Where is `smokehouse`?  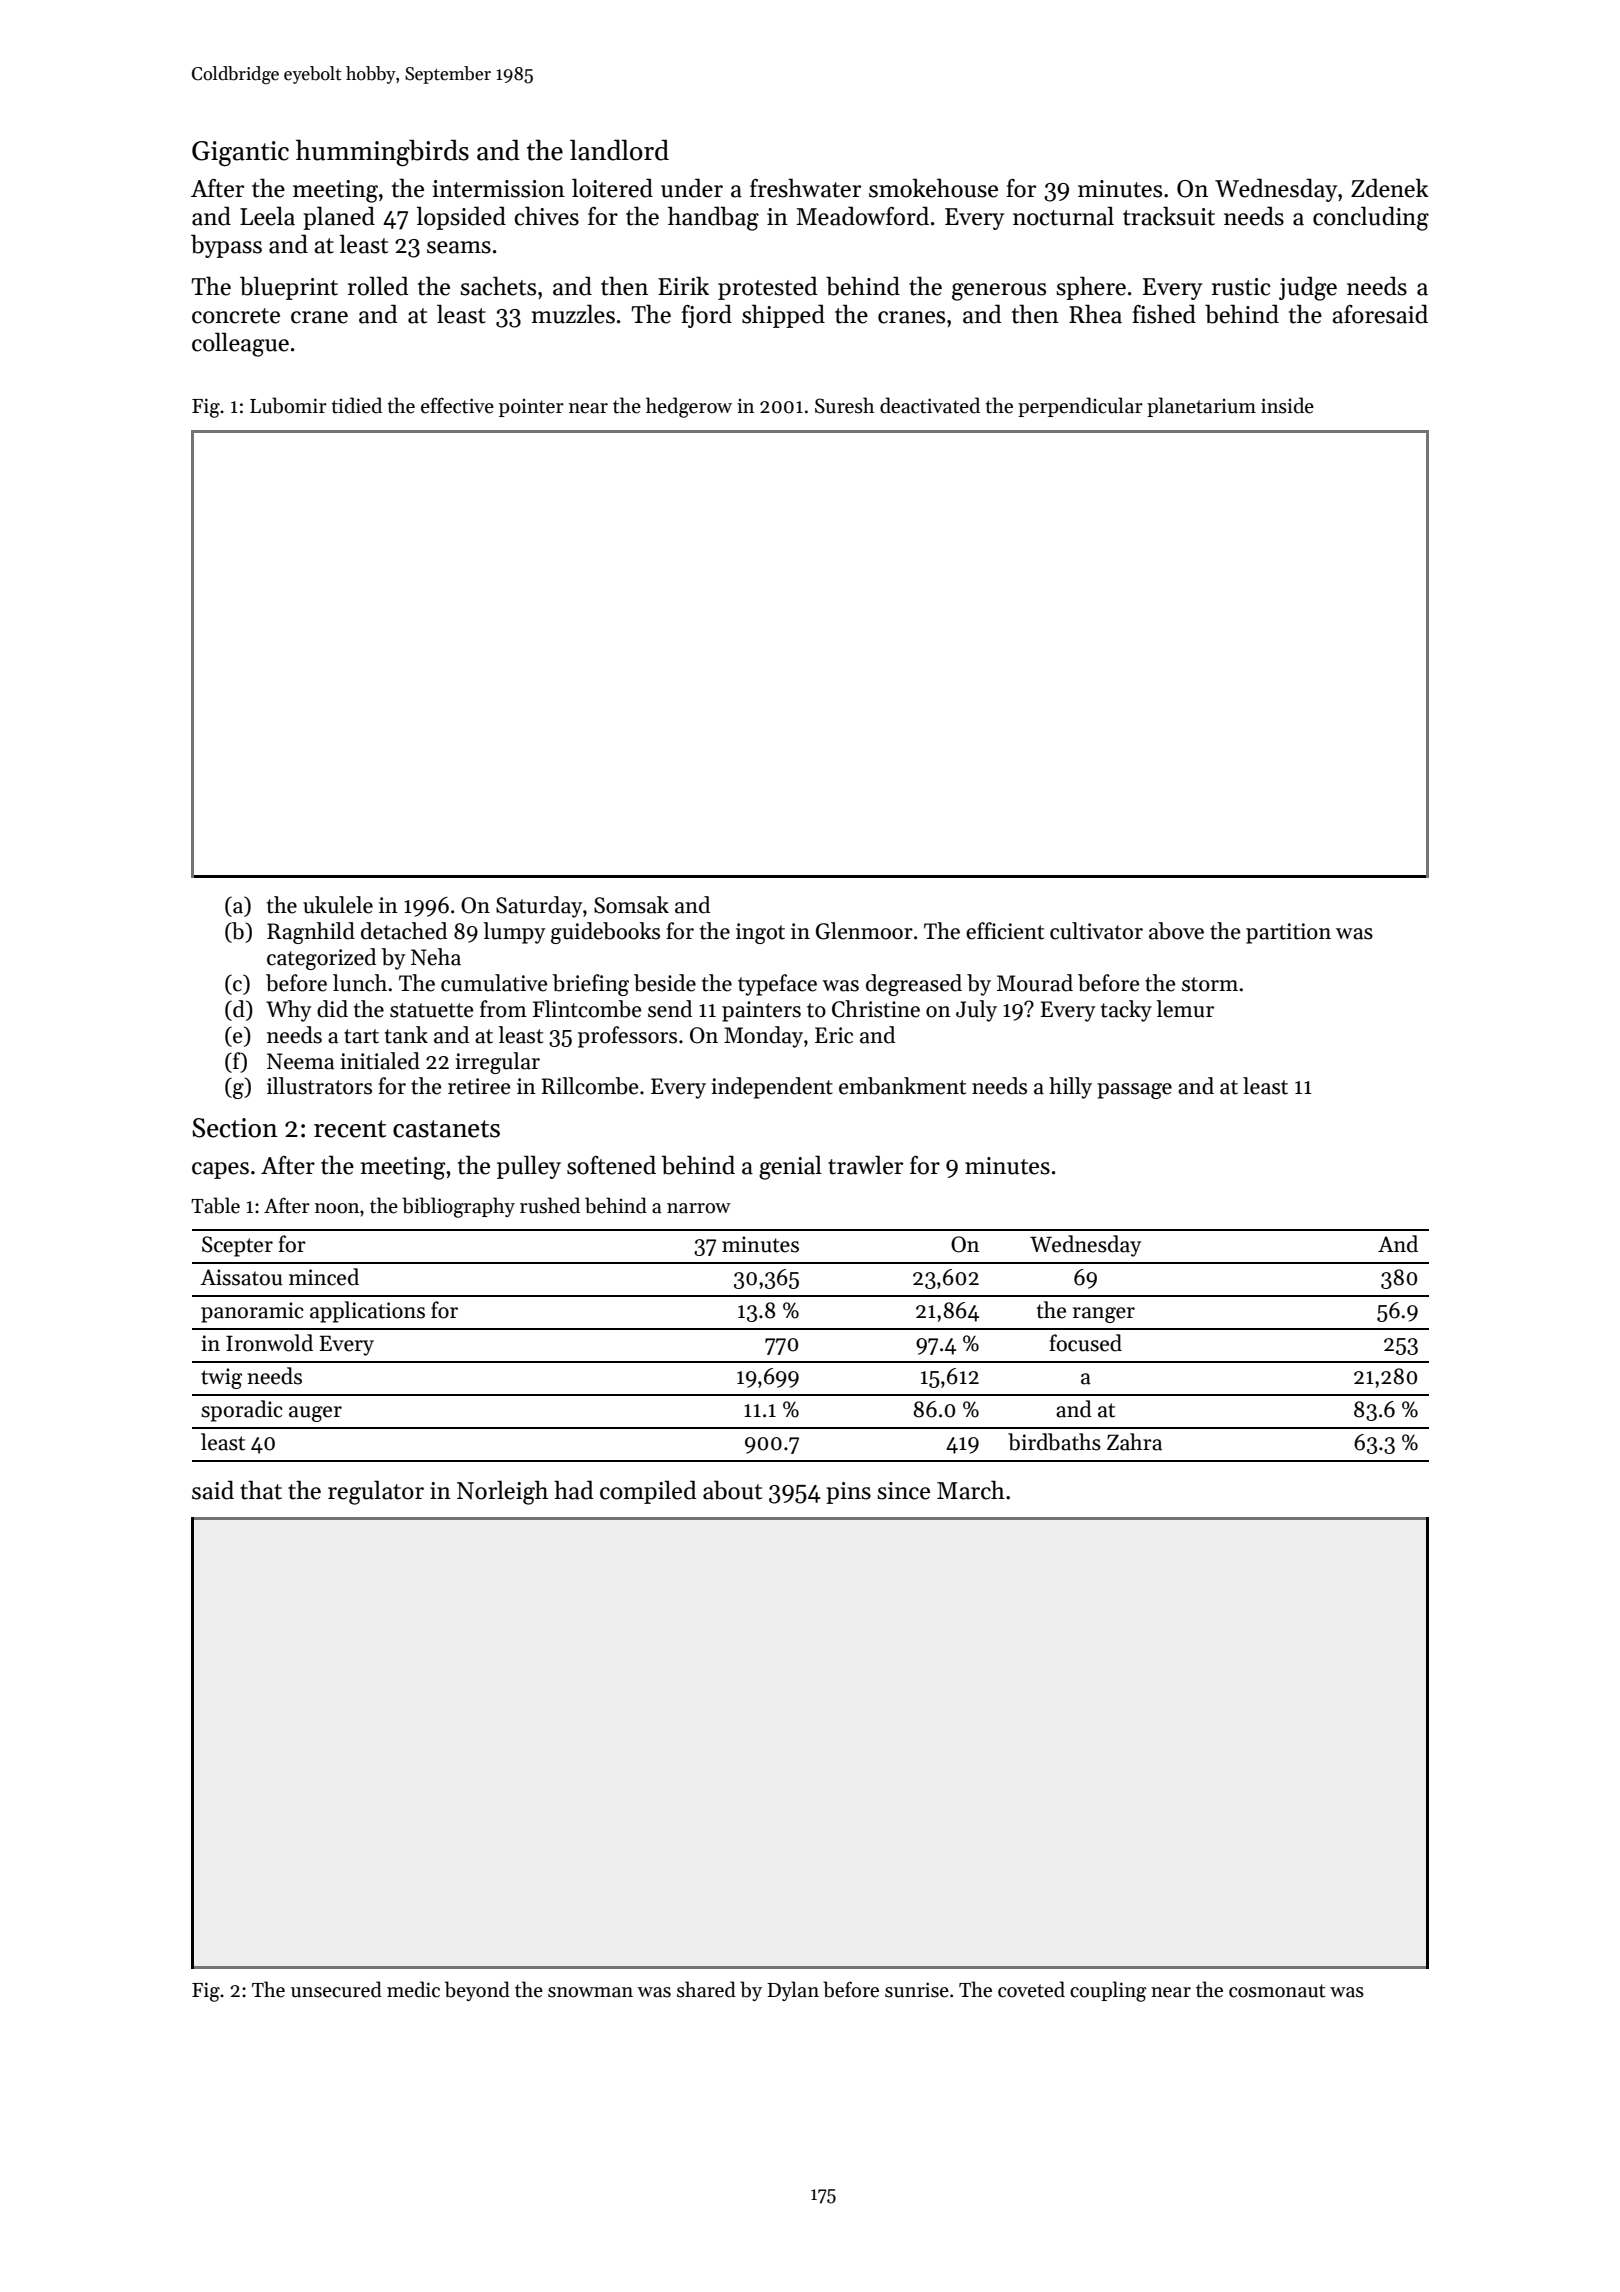
smokehouse is located at coordinates (933, 188).
